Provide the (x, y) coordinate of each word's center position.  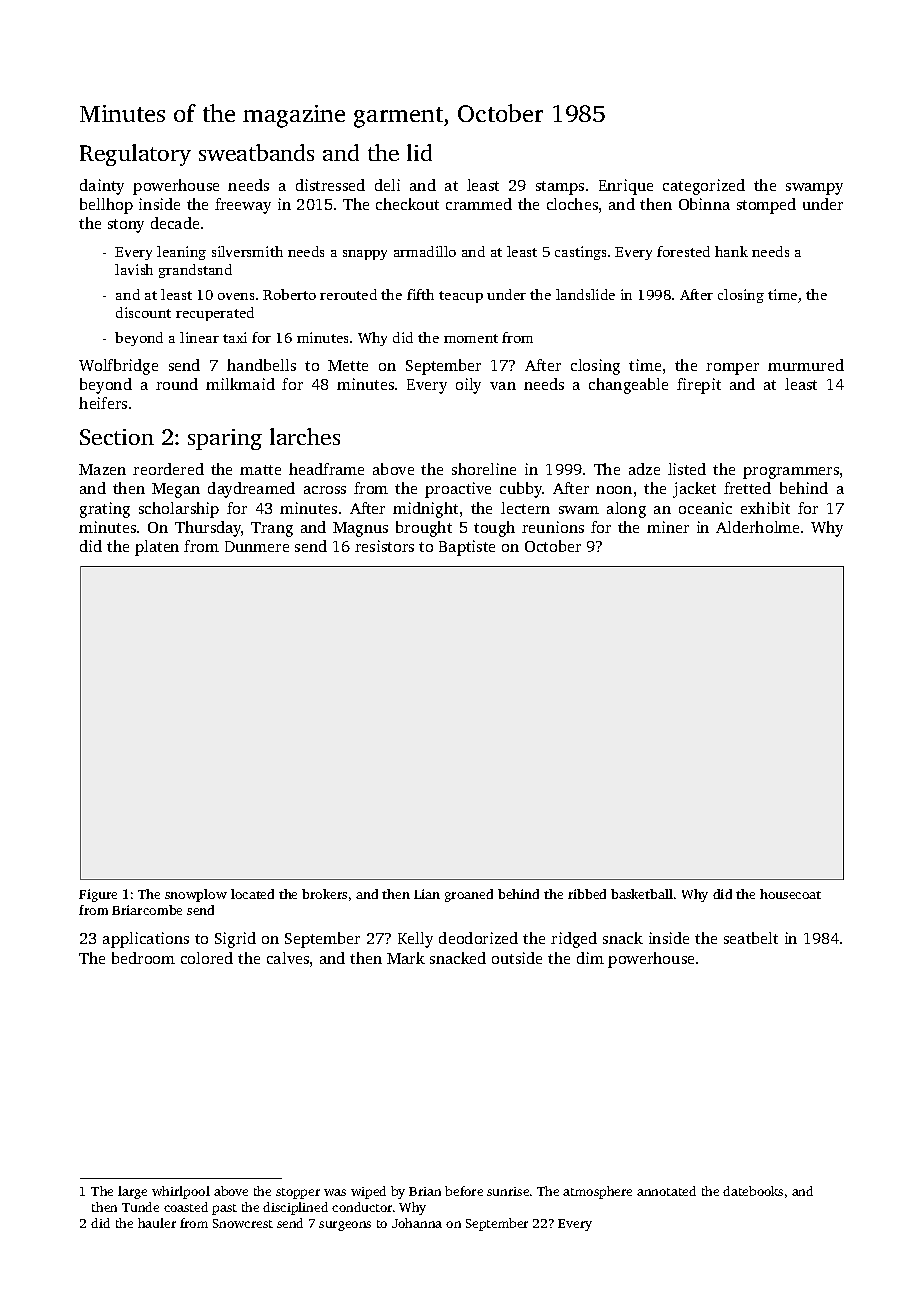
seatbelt (751, 938)
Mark (406, 958)
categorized (704, 187)
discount (143, 312)
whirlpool (181, 1192)
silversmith (247, 251)
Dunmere (257, 546)
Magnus (360, 529)
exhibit (765, 508)
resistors (384, 546)
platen (157, 548)
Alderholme (757, 527)
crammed (479, 204)
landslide (585, 294)
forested (683, 251)
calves (288, 958)
